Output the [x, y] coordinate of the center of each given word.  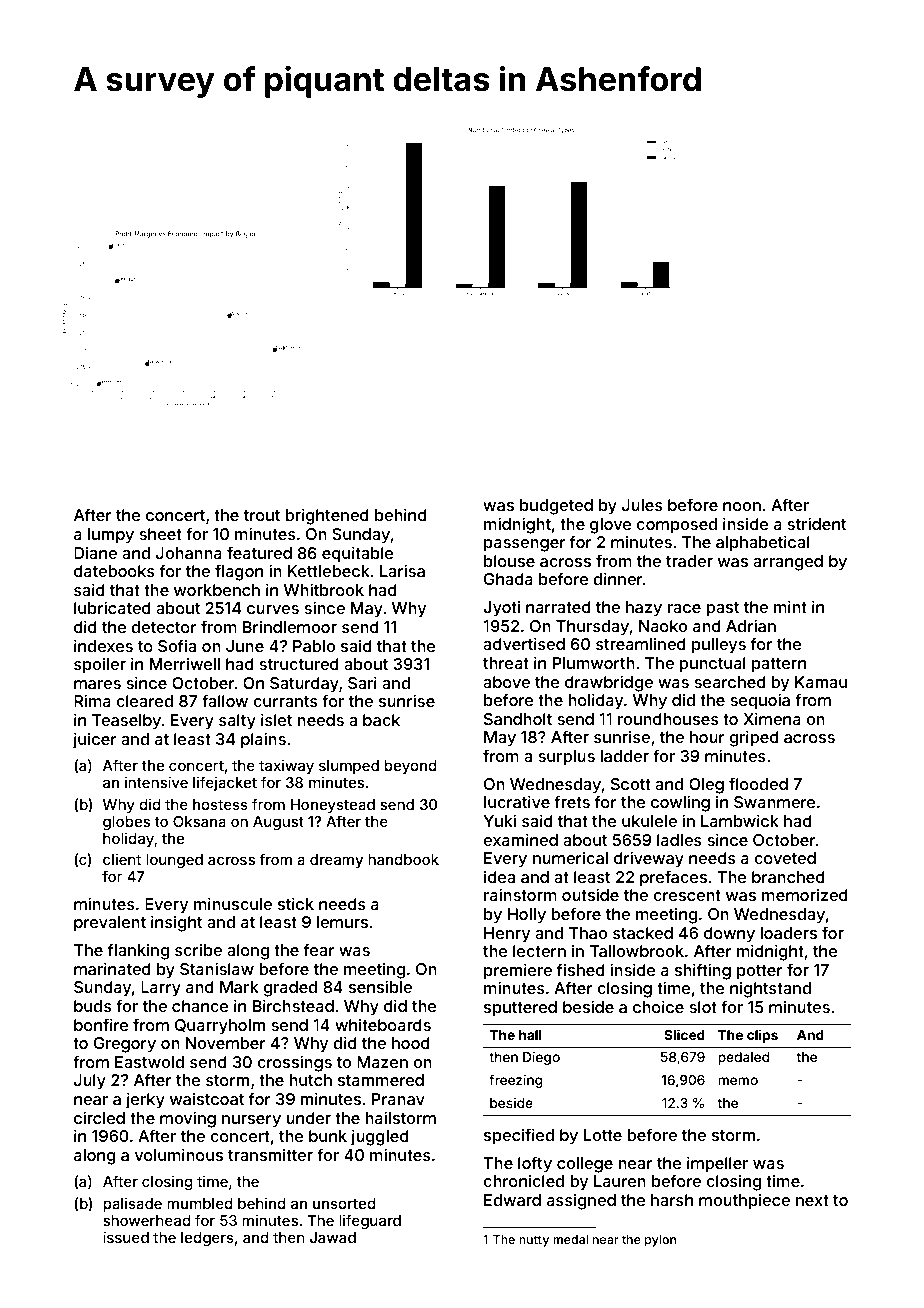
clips [762, 1036]
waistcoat [207, 1099]
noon [742, 506]
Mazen [382, 1062]
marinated [112, 968]
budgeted [556, 507]
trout [262, 515]
